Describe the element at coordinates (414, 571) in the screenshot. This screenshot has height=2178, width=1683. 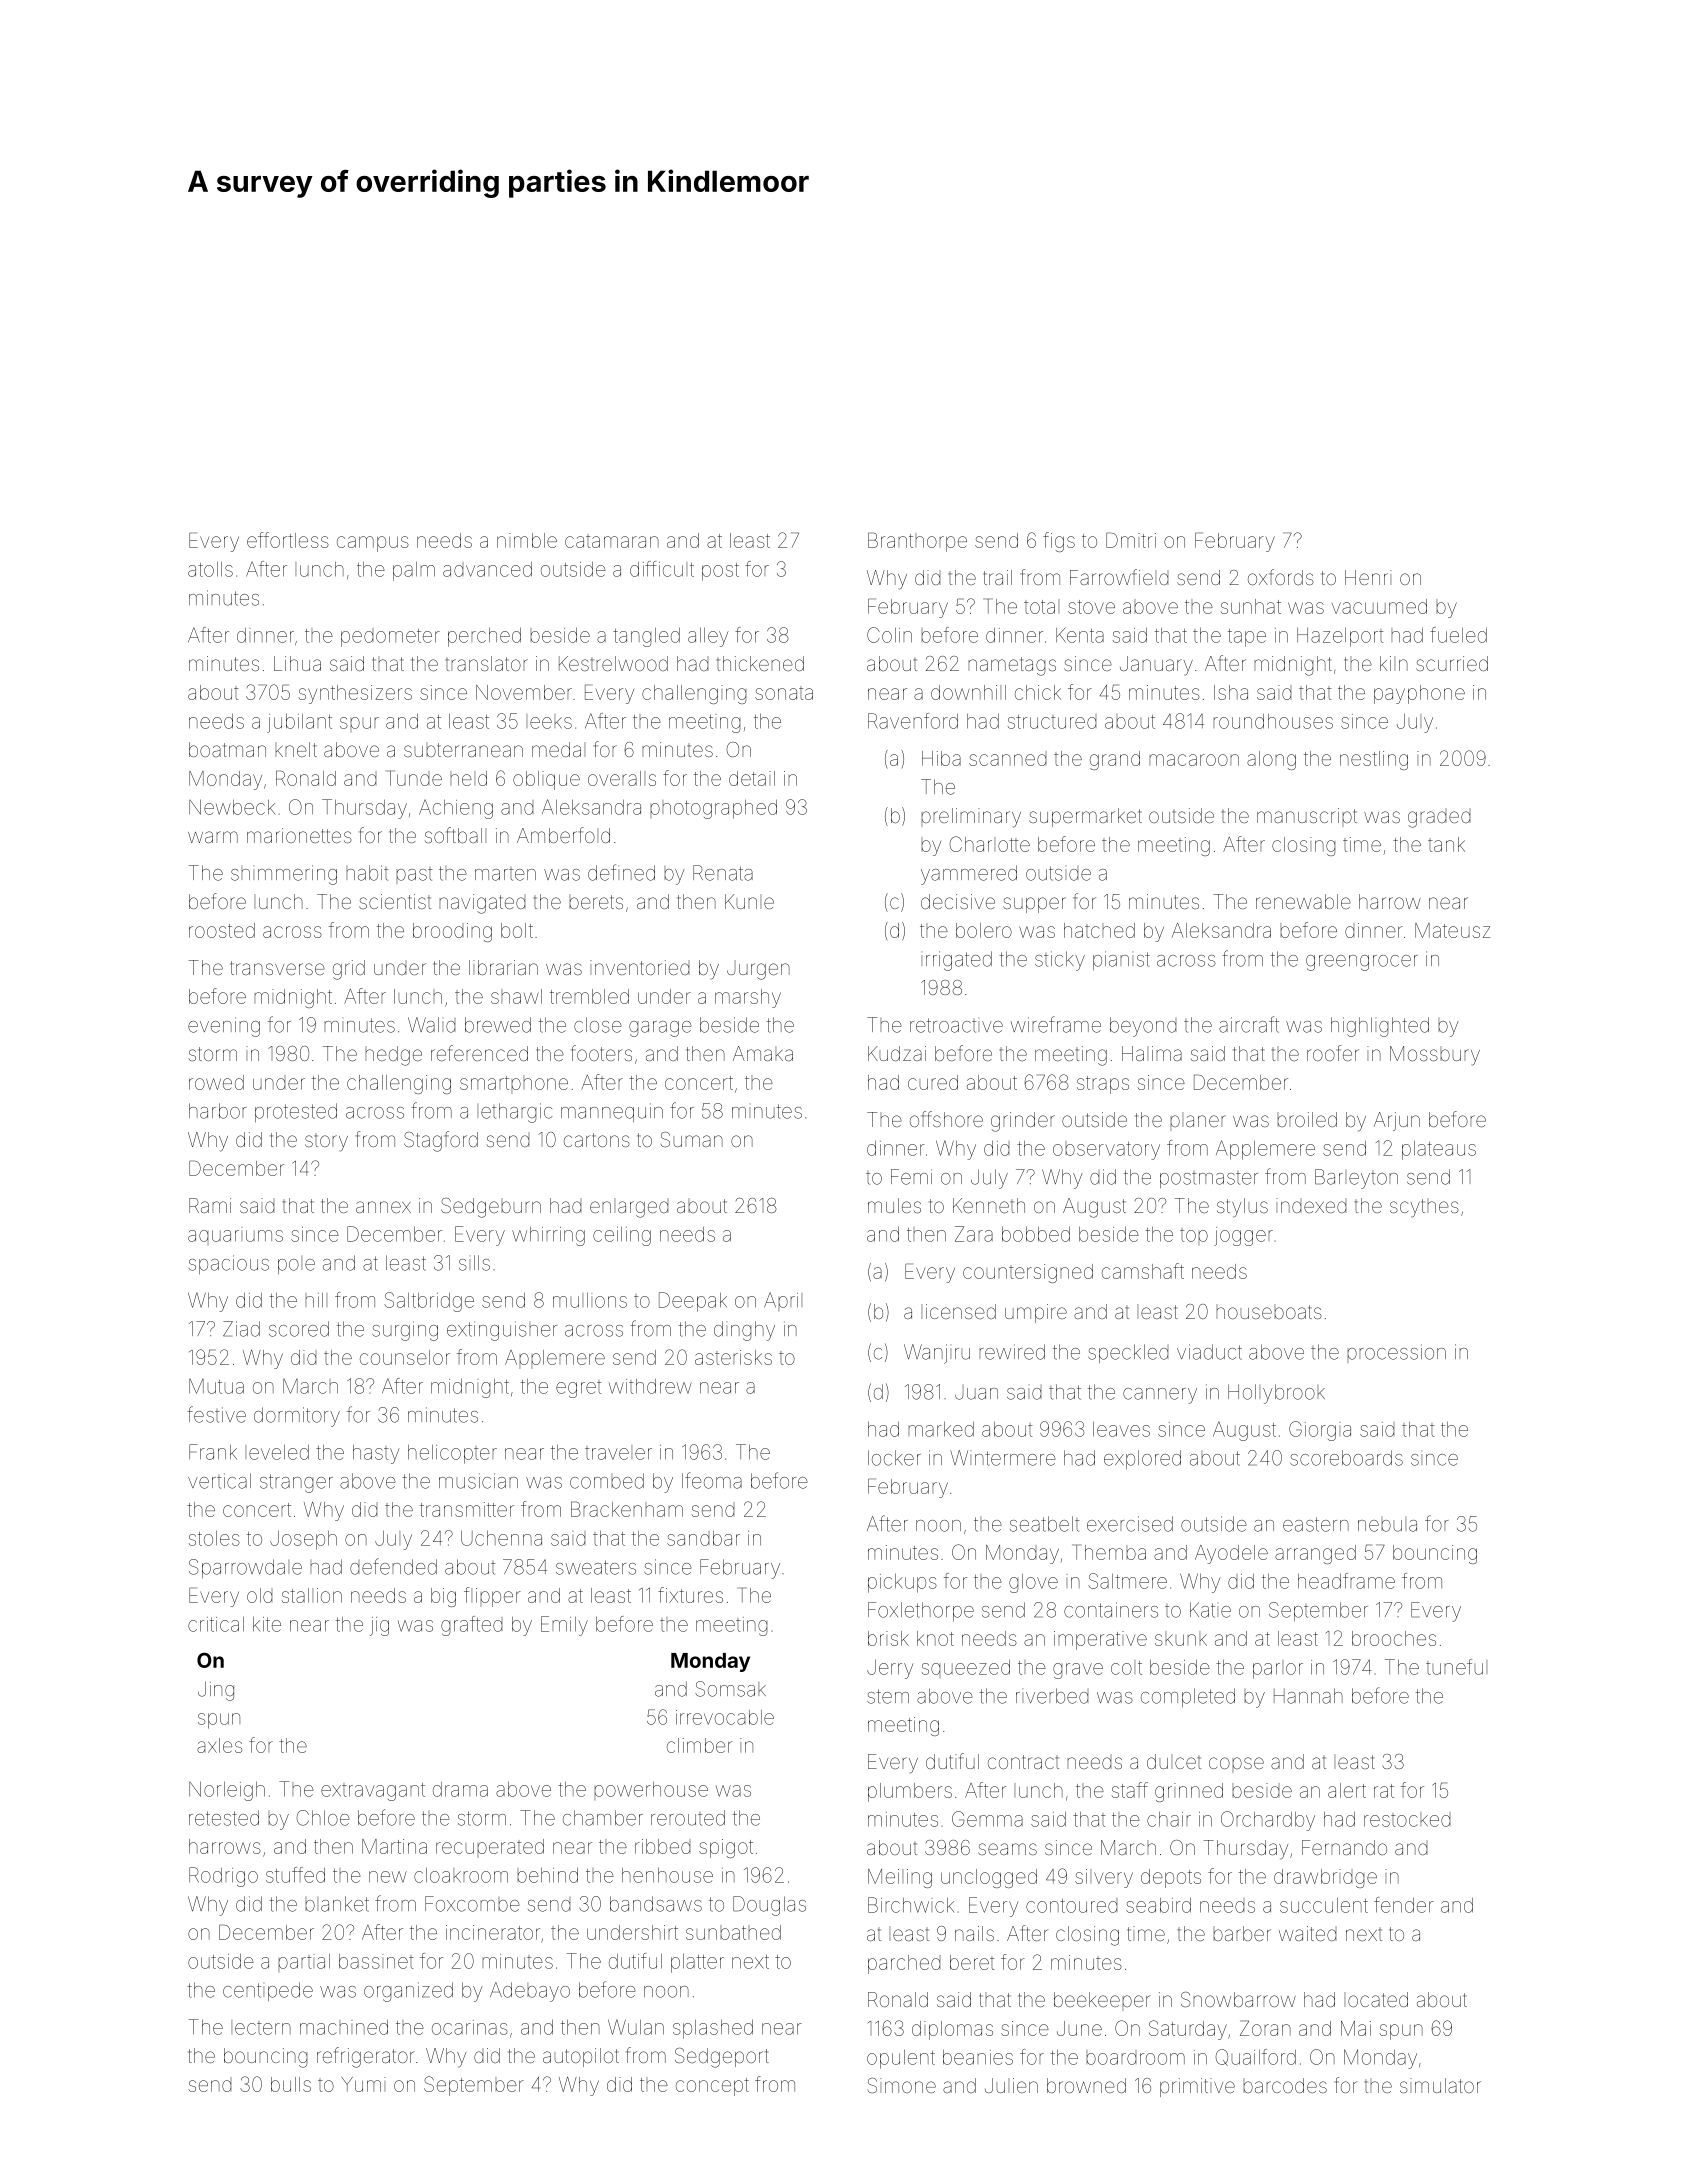
I see `palm` at that location.
